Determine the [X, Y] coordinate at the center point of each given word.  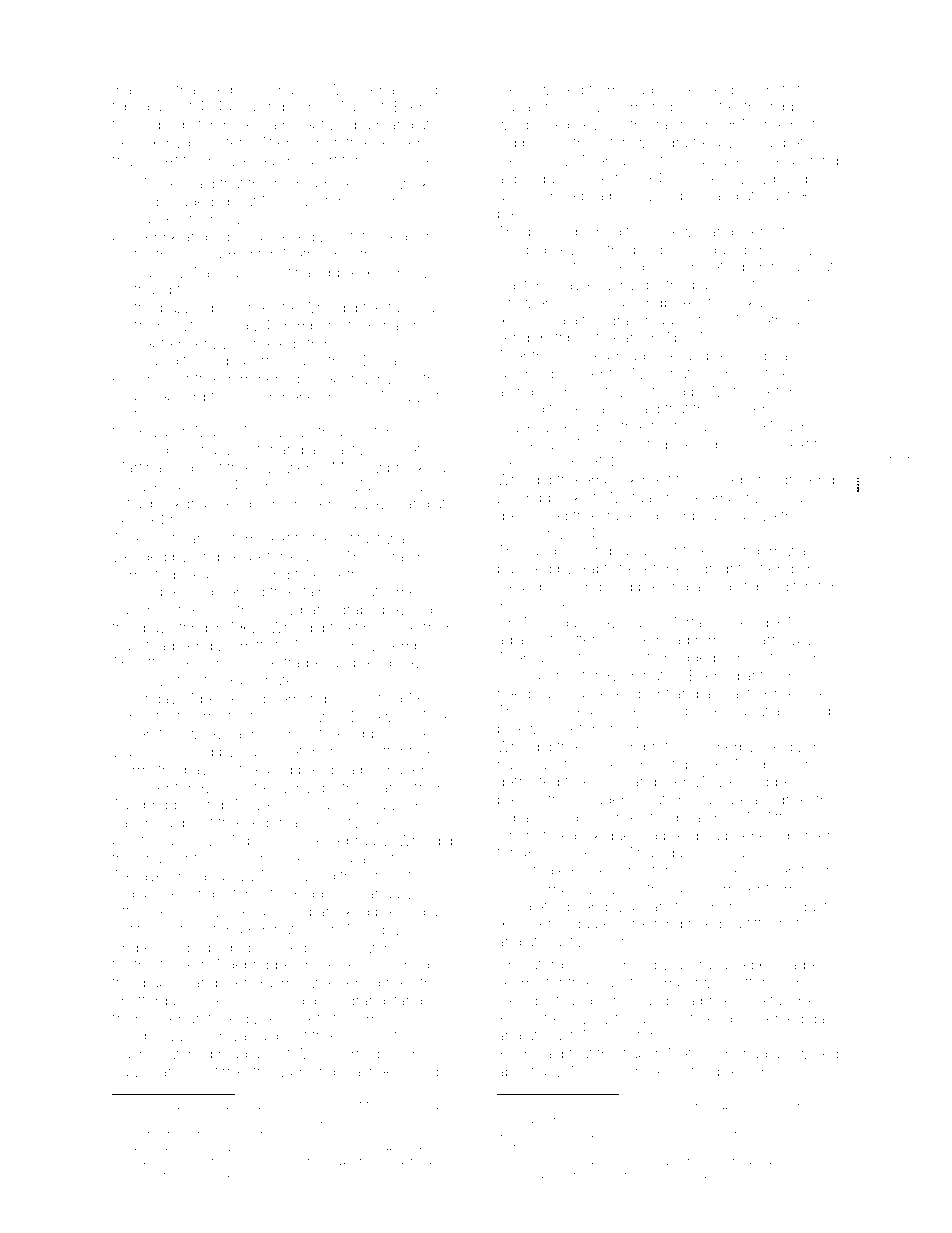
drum [366, 124]
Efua [788, 231]
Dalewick [381, 716]
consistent [146, 716]
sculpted [525, 872]
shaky [213, 451]
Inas [126, 89]
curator [398, 557]
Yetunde [262, 1120]
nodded [690, 657]
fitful [760, 923]
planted [137, 842]
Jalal [790, 497]
